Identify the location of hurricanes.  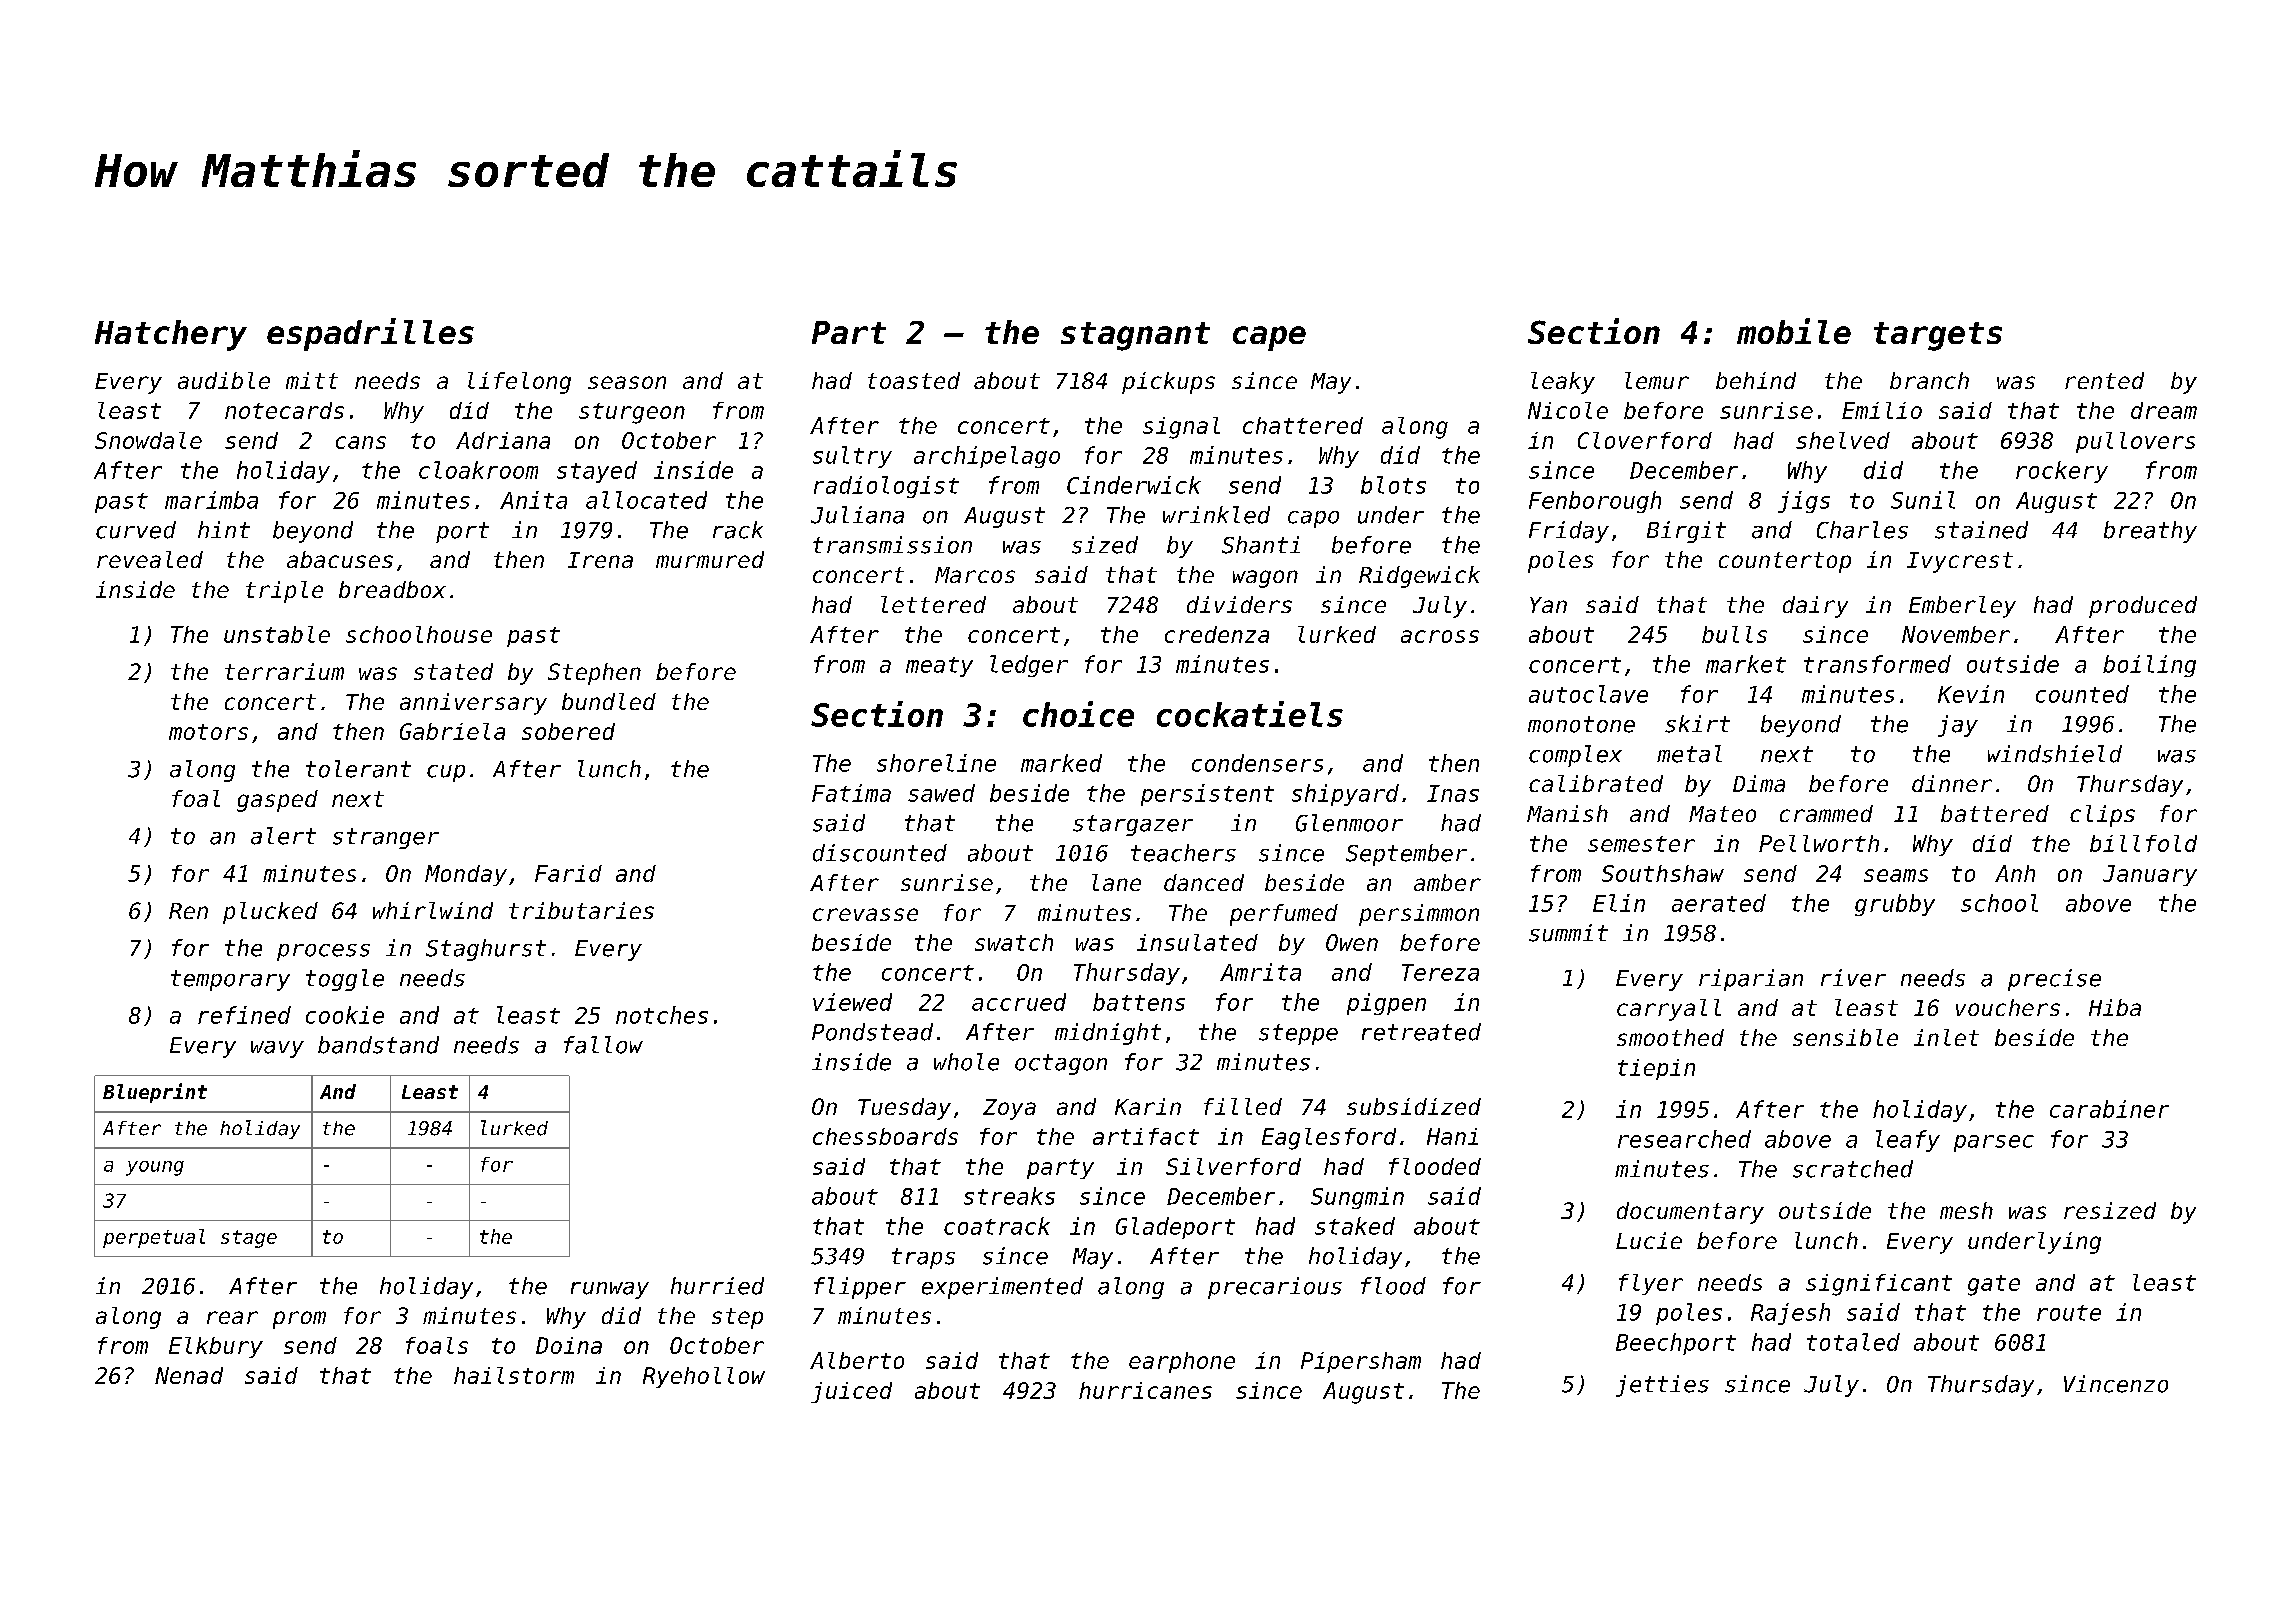
(1145, 1390).
